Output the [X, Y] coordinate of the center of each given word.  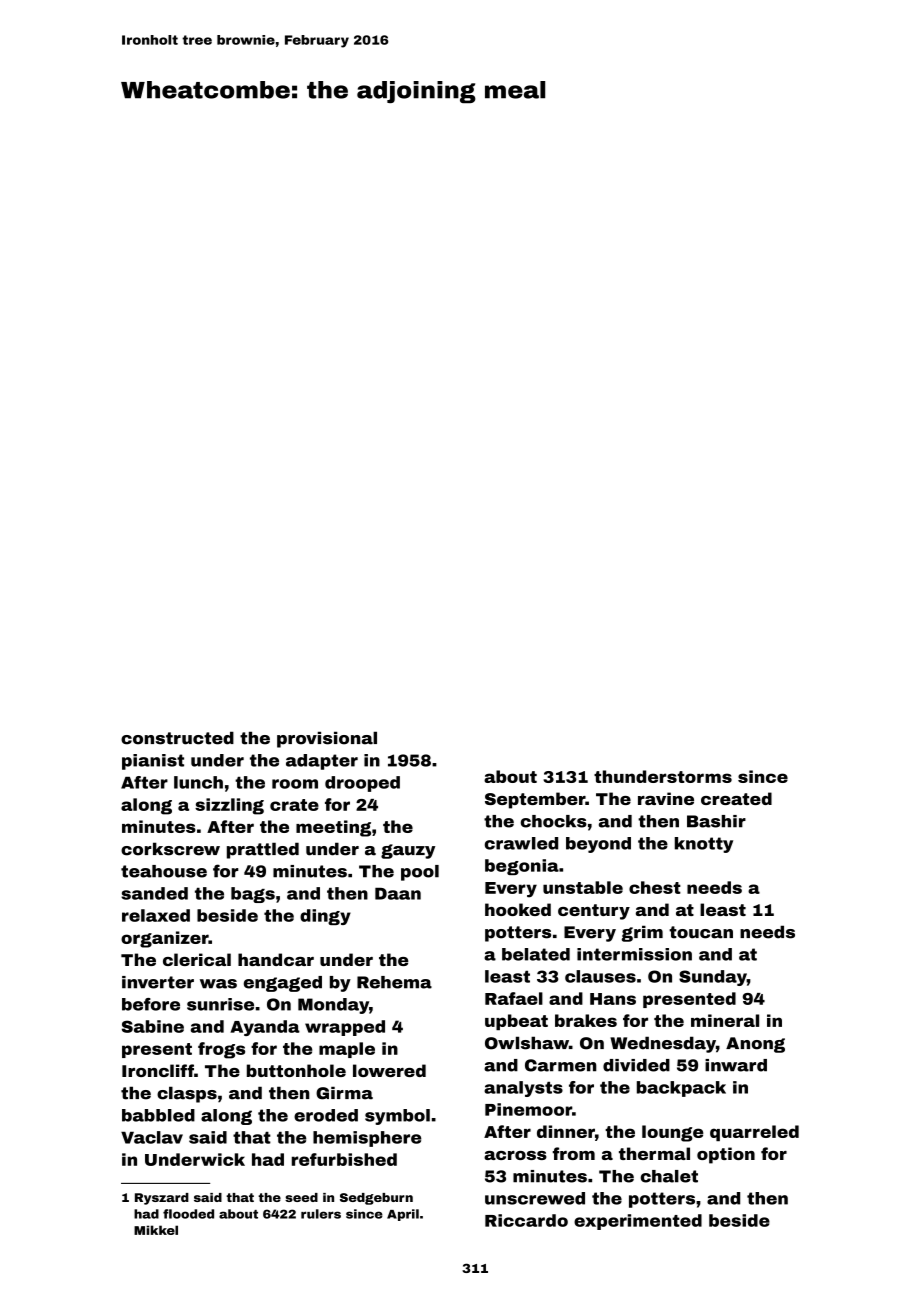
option [726, 1155]
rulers [321, 1214]
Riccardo [526, 1220]
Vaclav [152, 1137]
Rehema [394, 982]
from [574, 1153]
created [736, 798]
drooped [362, 784]
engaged [283, 984]
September [535, 800]
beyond [598, 845]
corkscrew [170, 849]
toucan [701, 932]
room [295, 784]
